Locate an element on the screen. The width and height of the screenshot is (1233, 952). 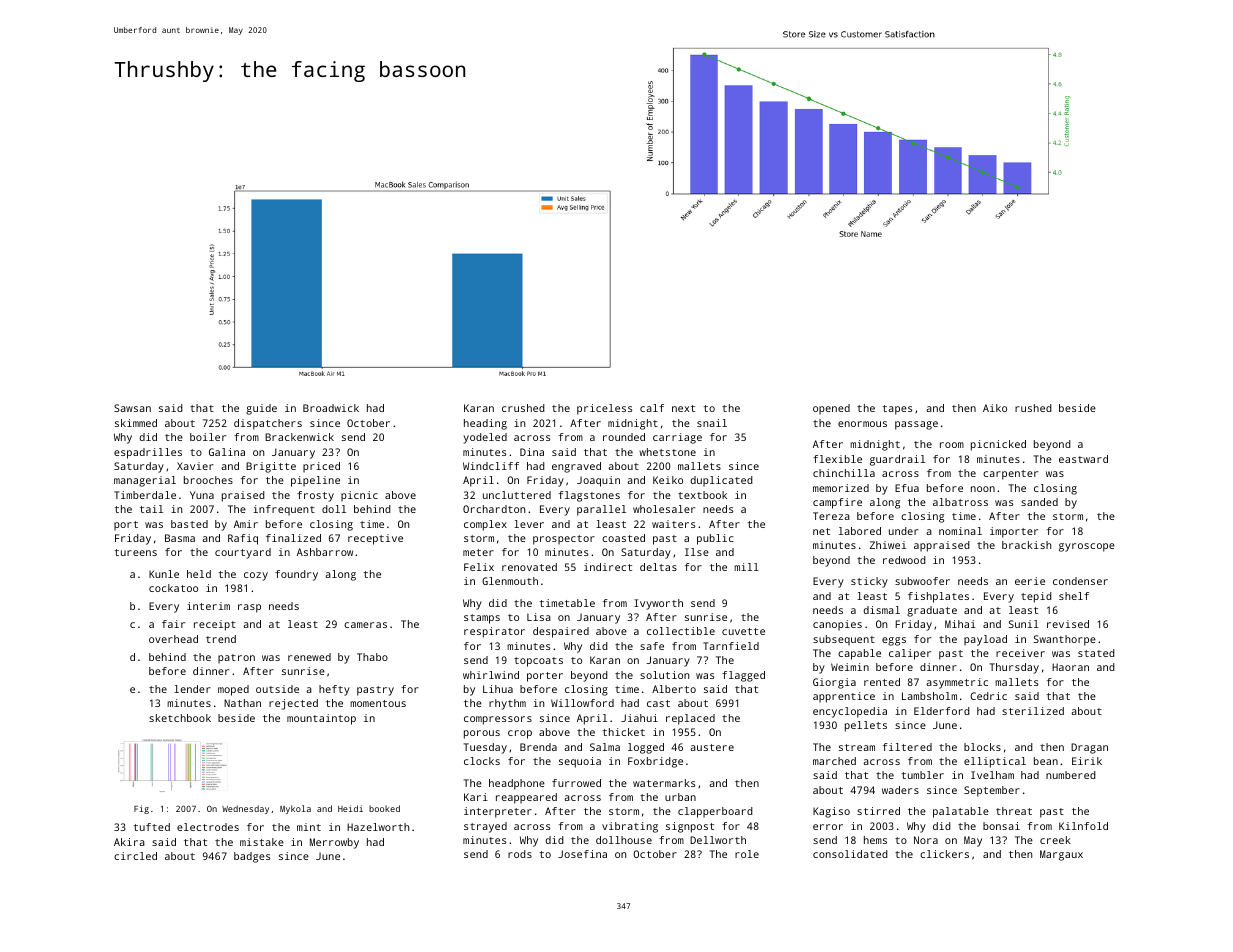
skimmed is located at coordinates (136, 423).
